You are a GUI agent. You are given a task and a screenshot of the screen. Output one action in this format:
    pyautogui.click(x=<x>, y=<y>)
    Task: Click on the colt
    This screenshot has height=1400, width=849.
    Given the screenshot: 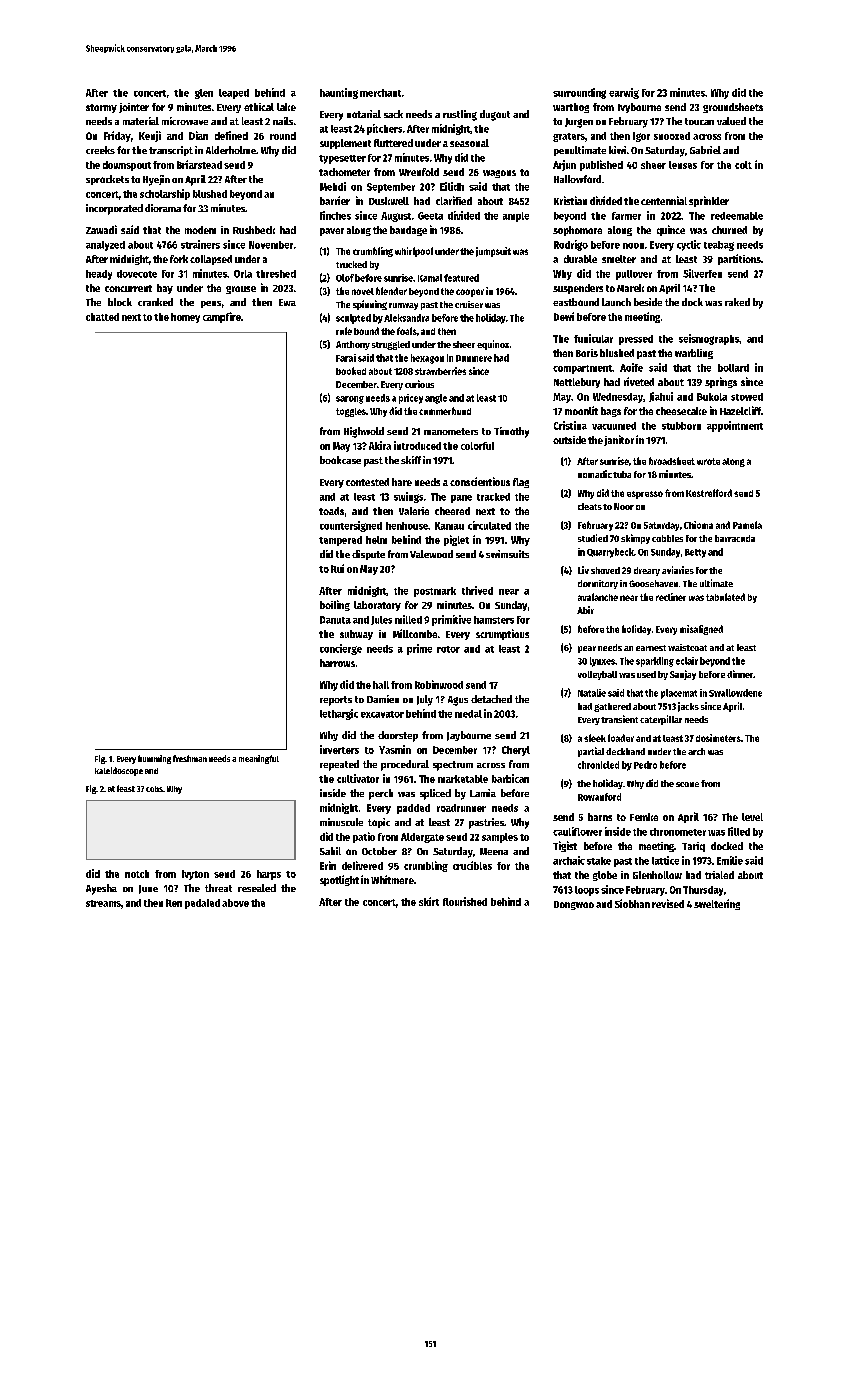 What is the action you would take?
    pyautogui.click(x=743, y=165)
